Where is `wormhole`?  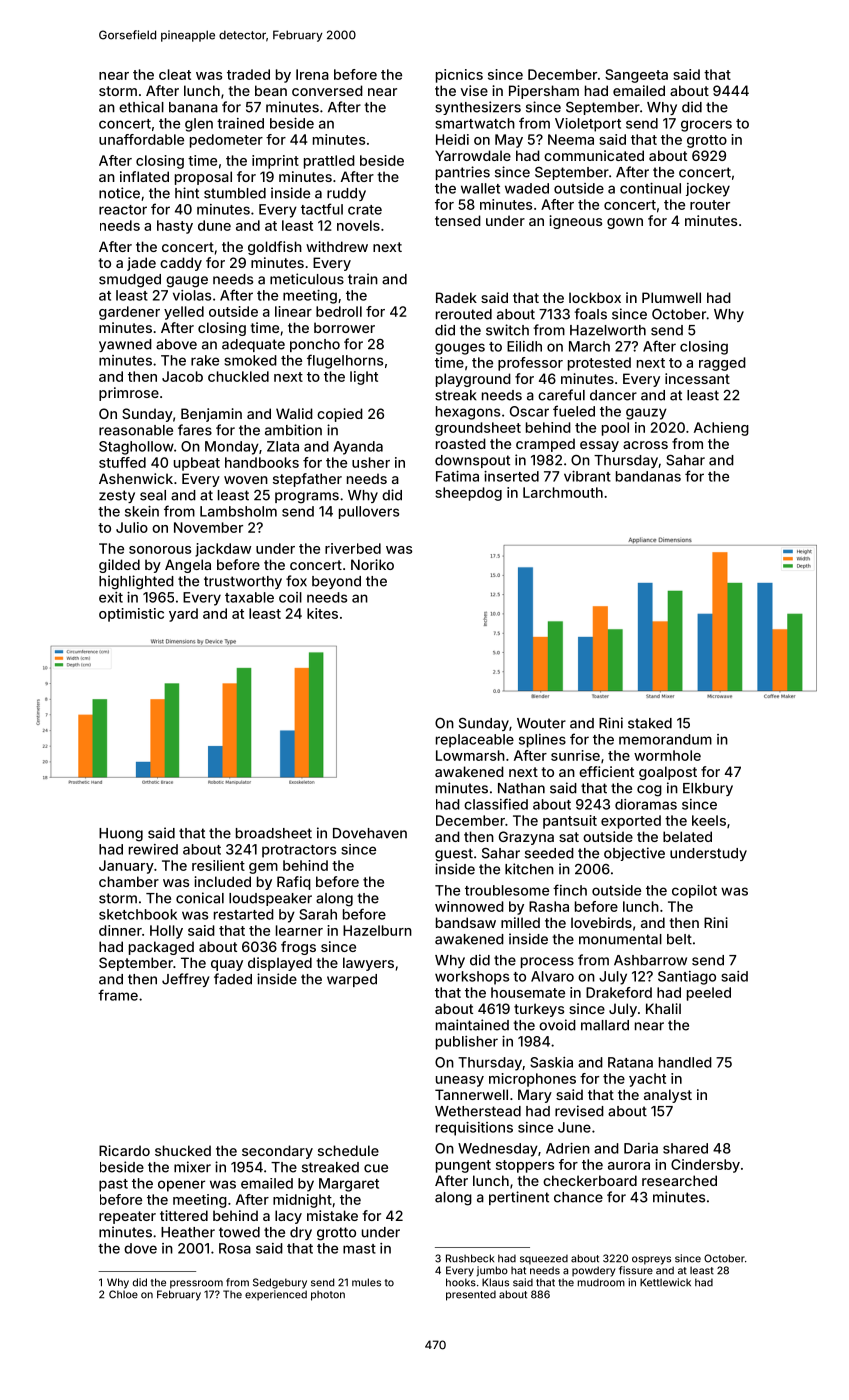
wormhole is located at coordinates (667, 755).
